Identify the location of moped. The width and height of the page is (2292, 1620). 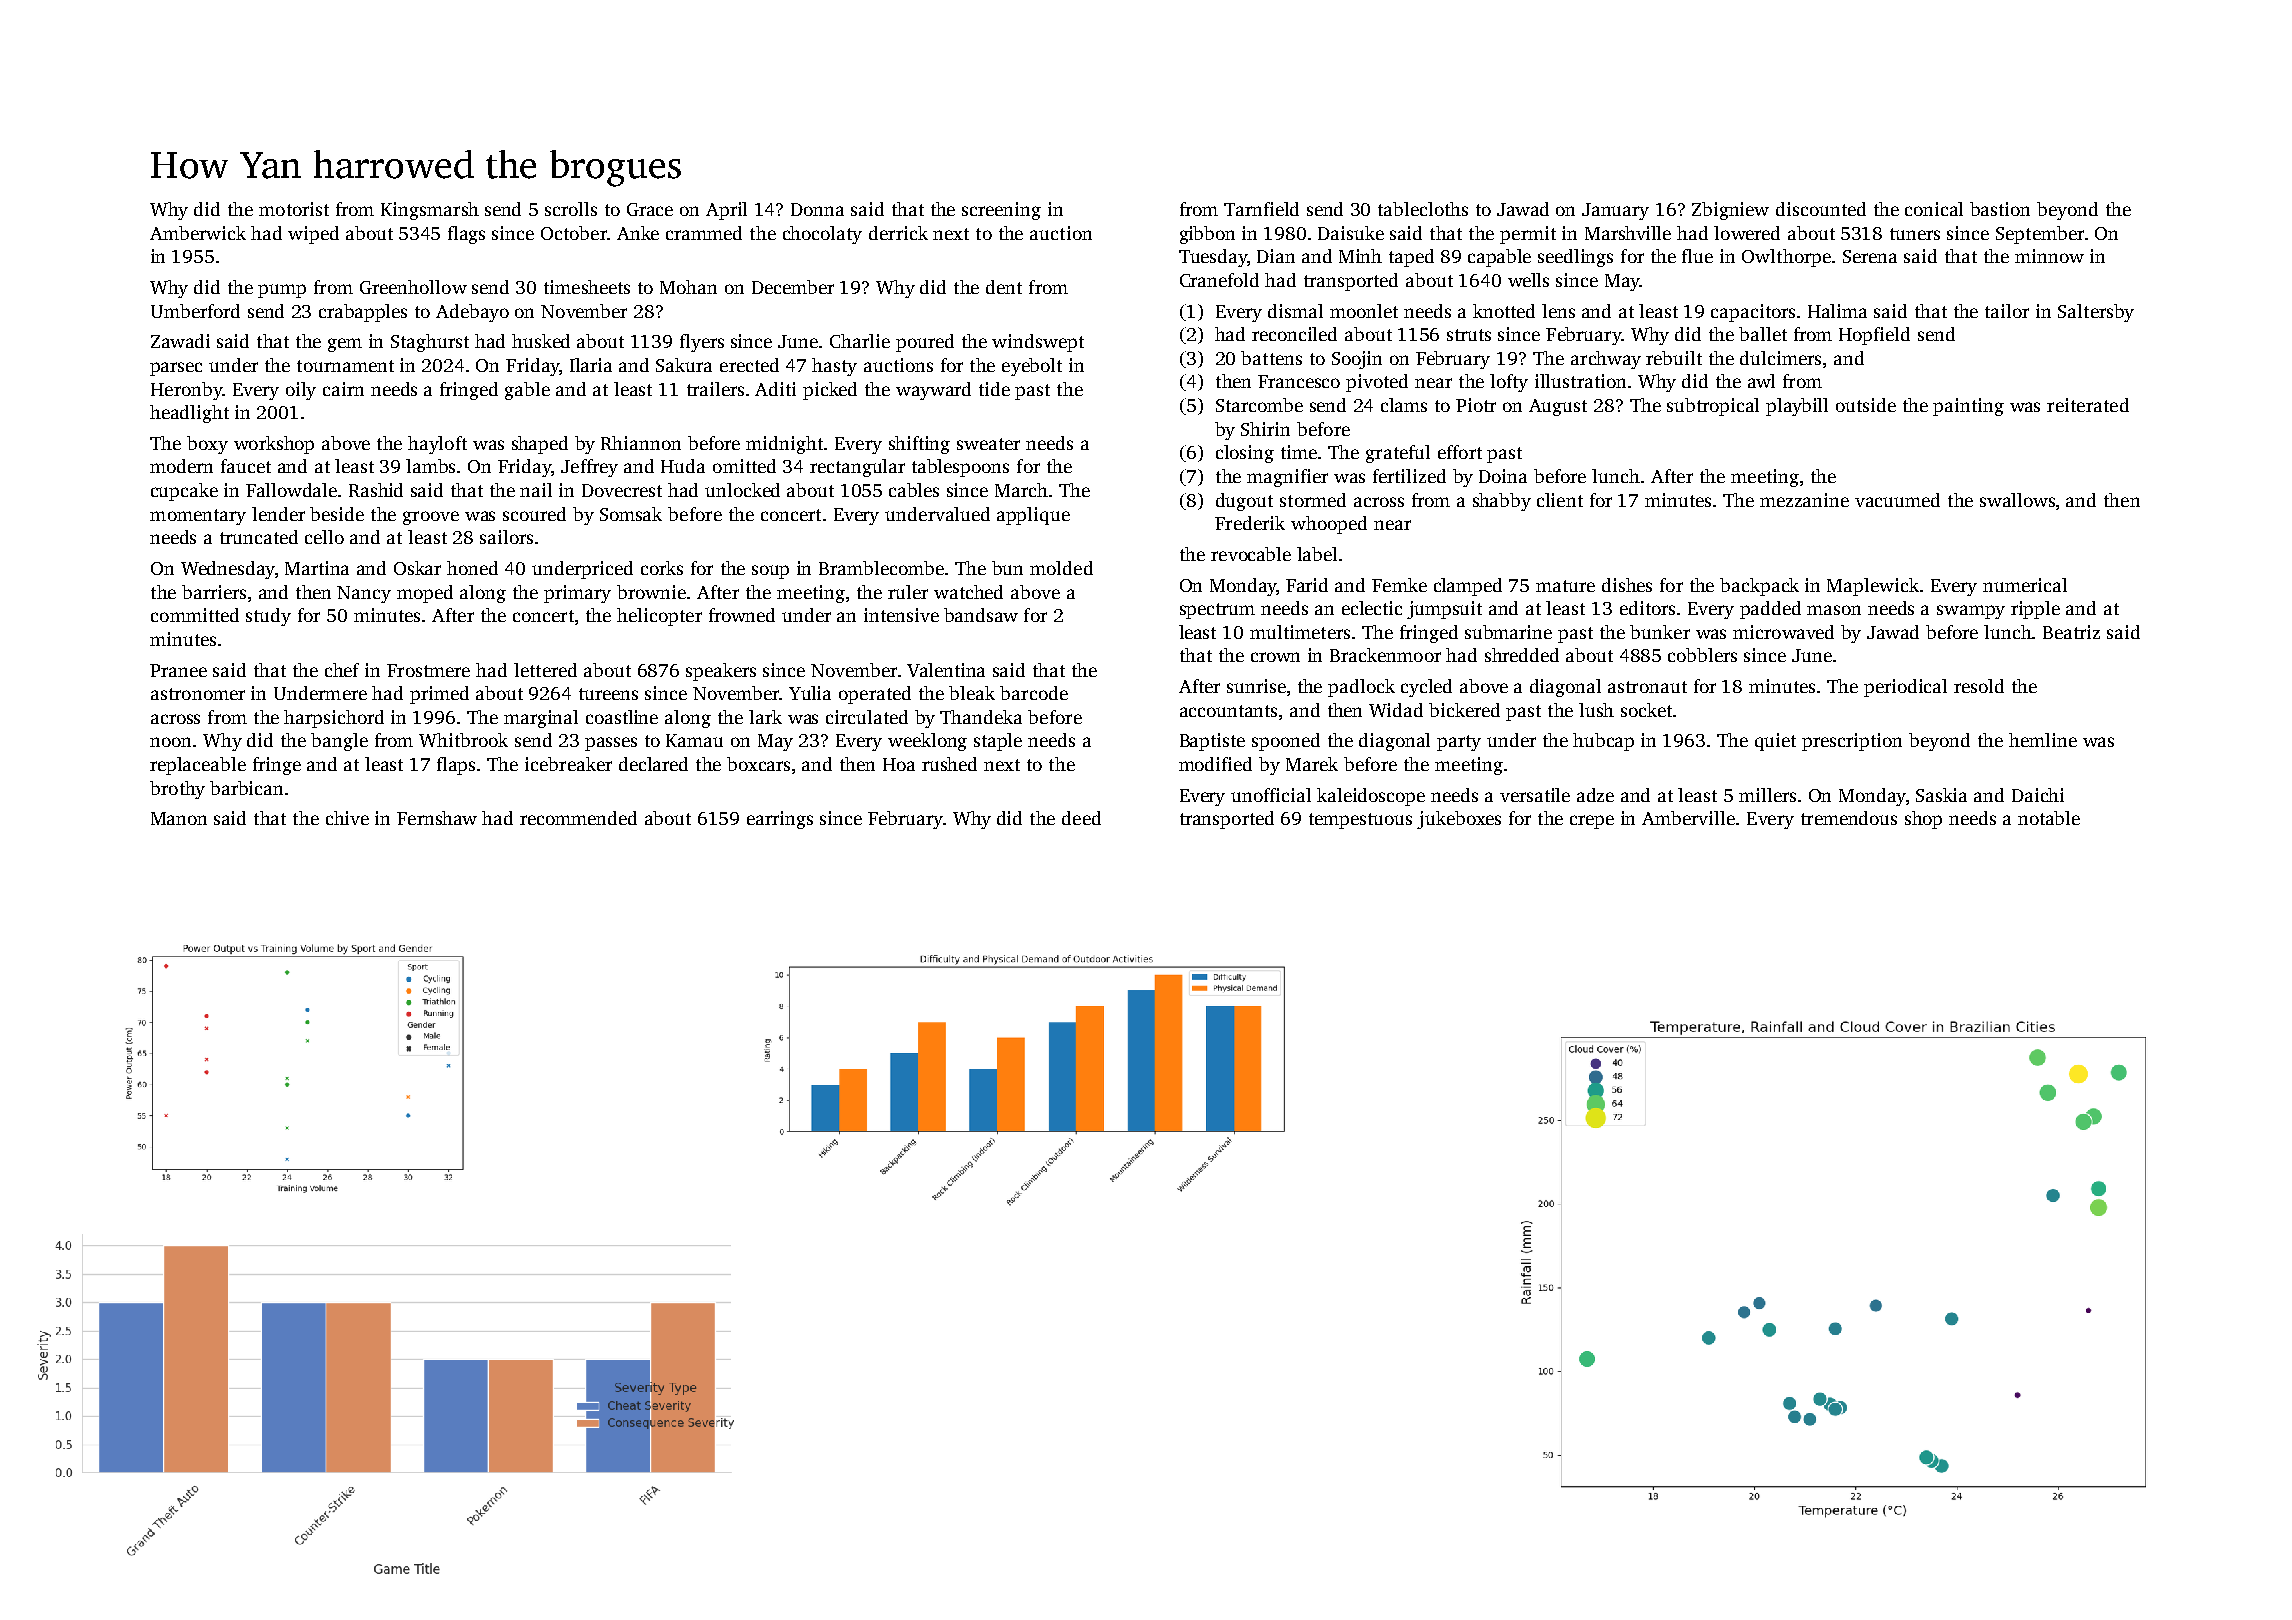
(425, 594).
